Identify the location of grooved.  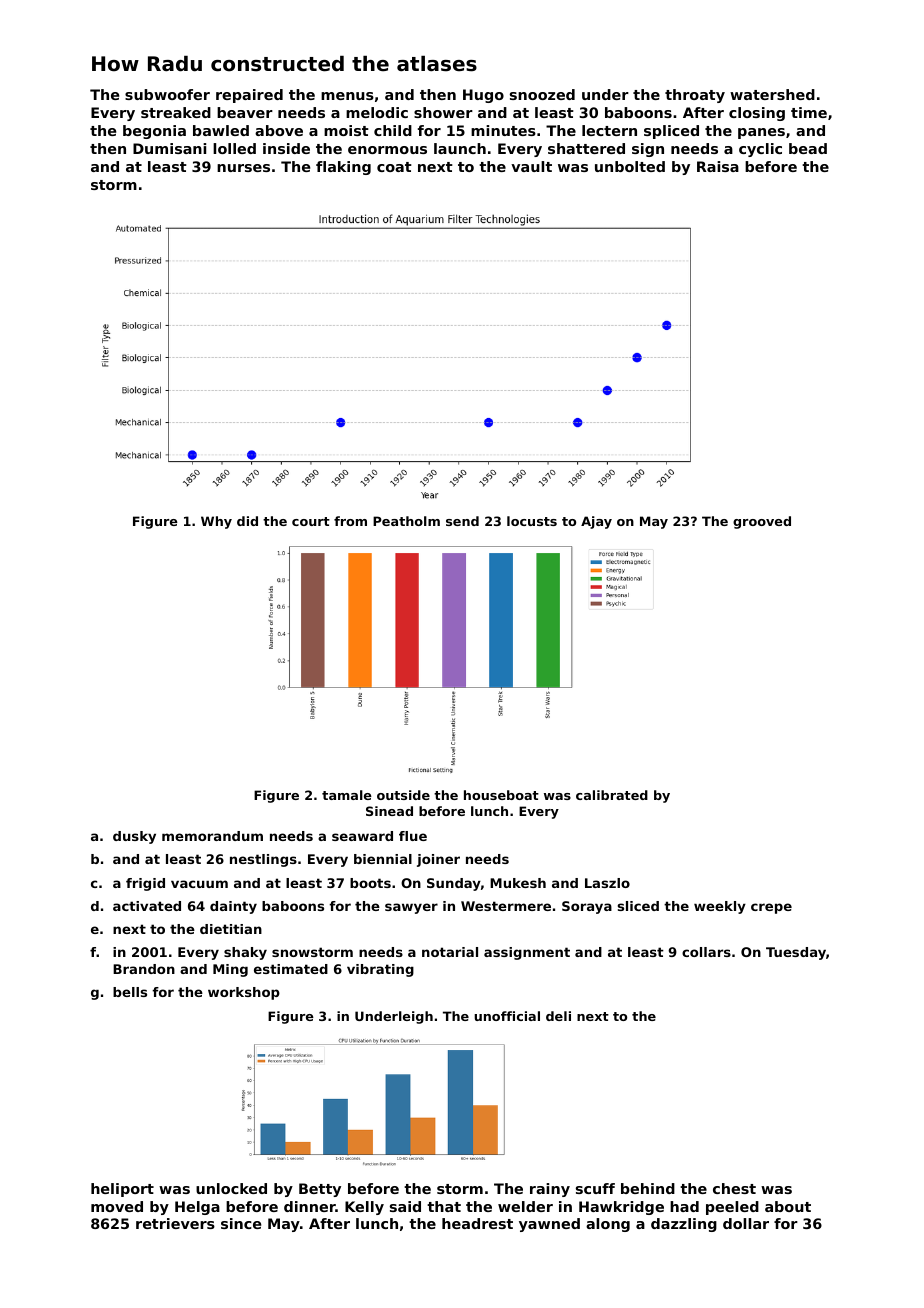
(762, 522).
